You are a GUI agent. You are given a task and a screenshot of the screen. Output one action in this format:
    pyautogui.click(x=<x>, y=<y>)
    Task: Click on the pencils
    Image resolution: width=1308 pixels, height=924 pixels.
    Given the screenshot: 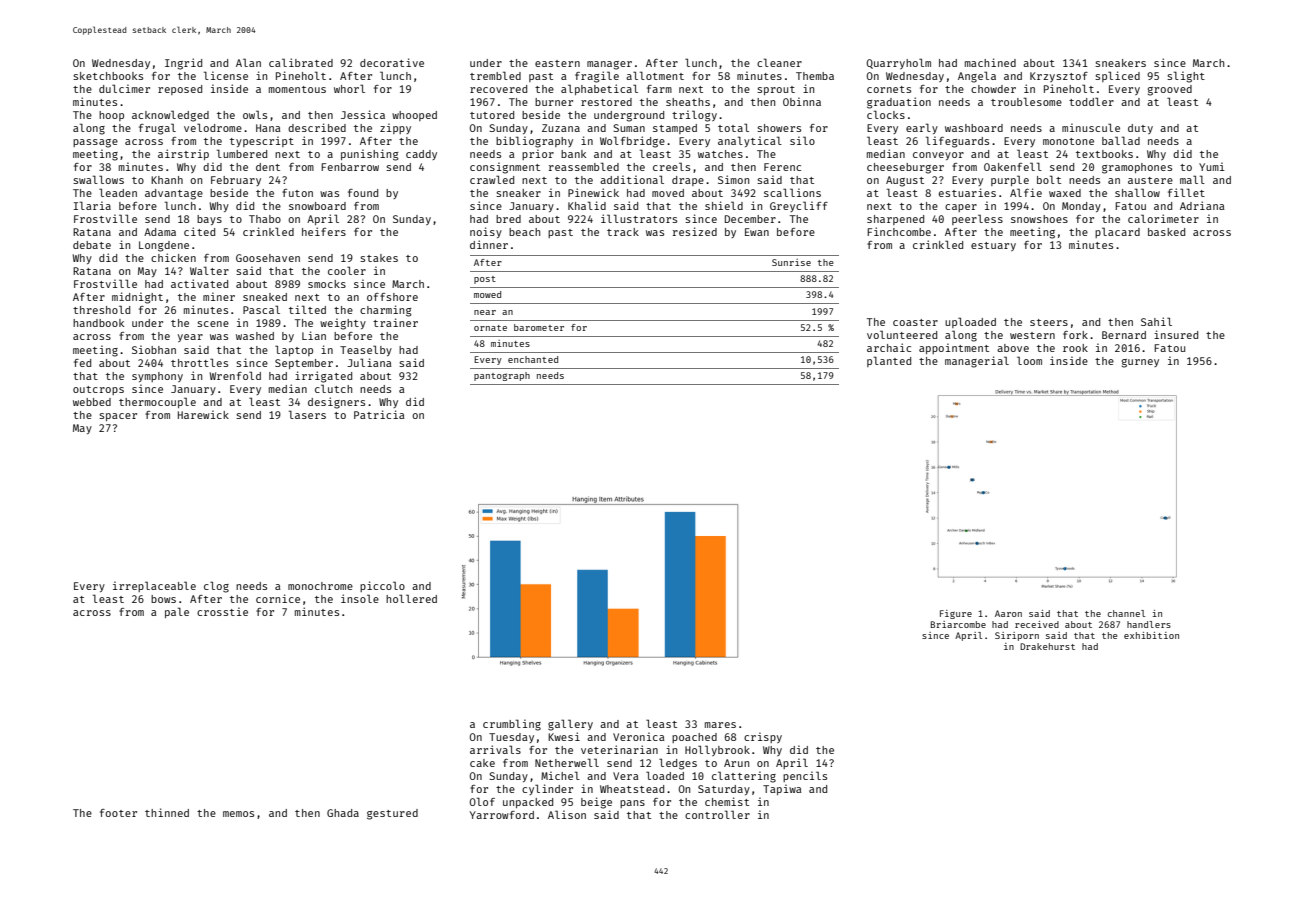 What is the action you would take?
    pyautogui.click(x=805, y=776)
